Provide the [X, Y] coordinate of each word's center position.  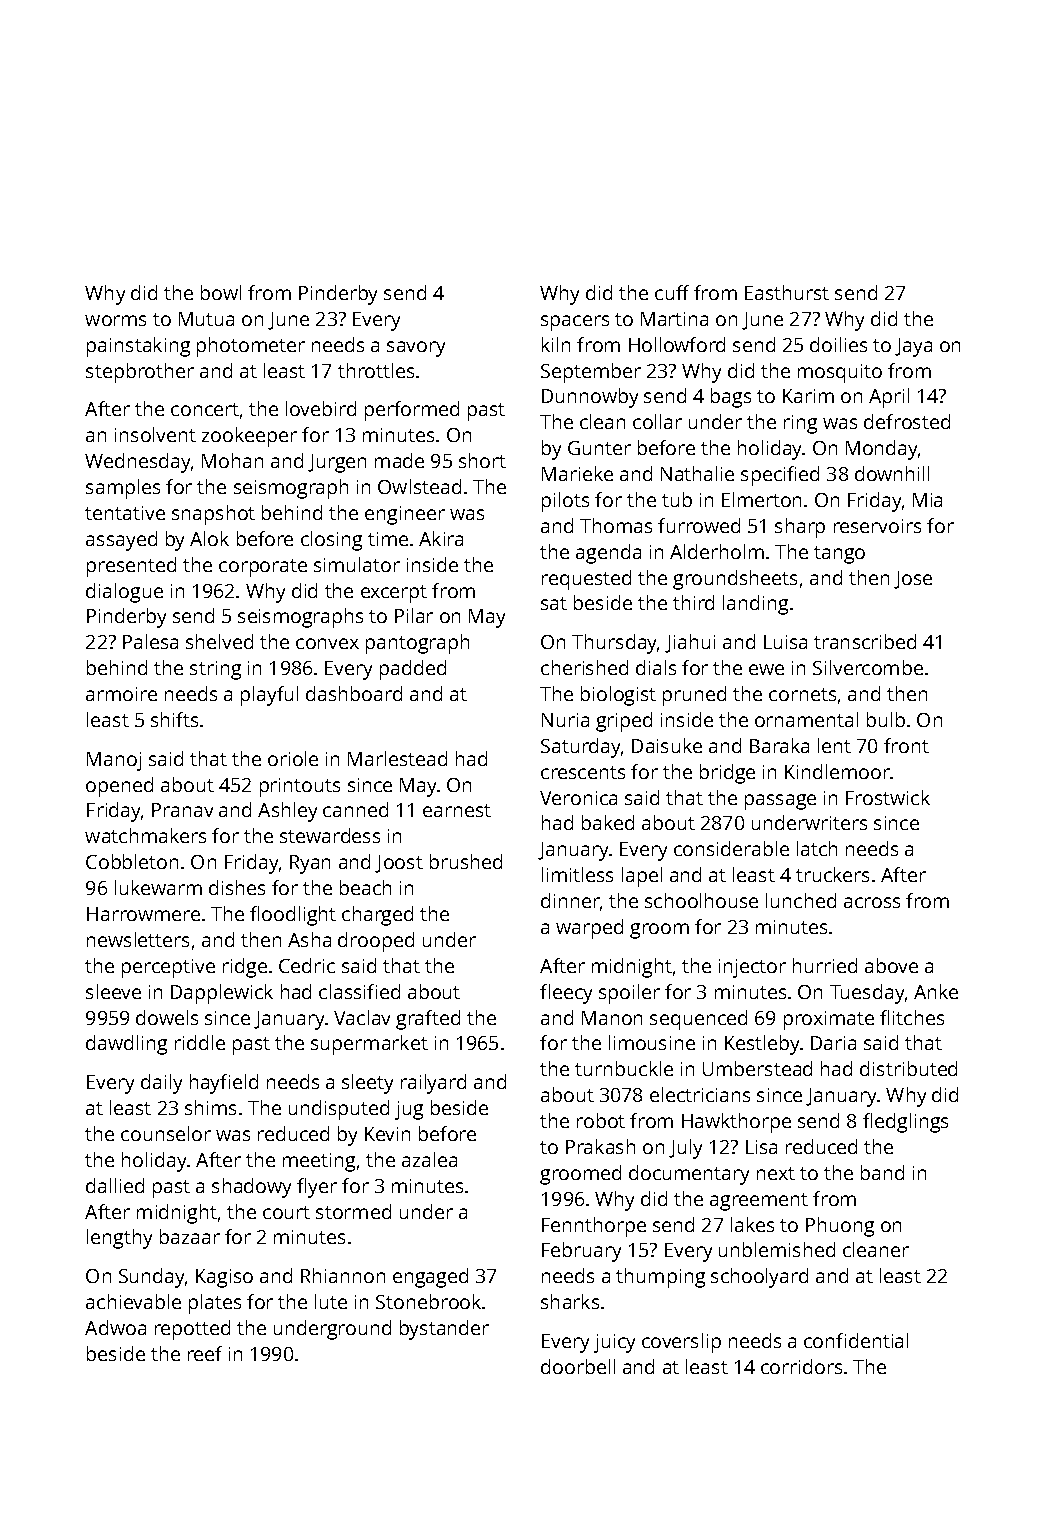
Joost [399, 864]
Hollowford [677, 344]
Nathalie [697, 473]
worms [115, 320]
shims [210, 1107]
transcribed [865, 641]
